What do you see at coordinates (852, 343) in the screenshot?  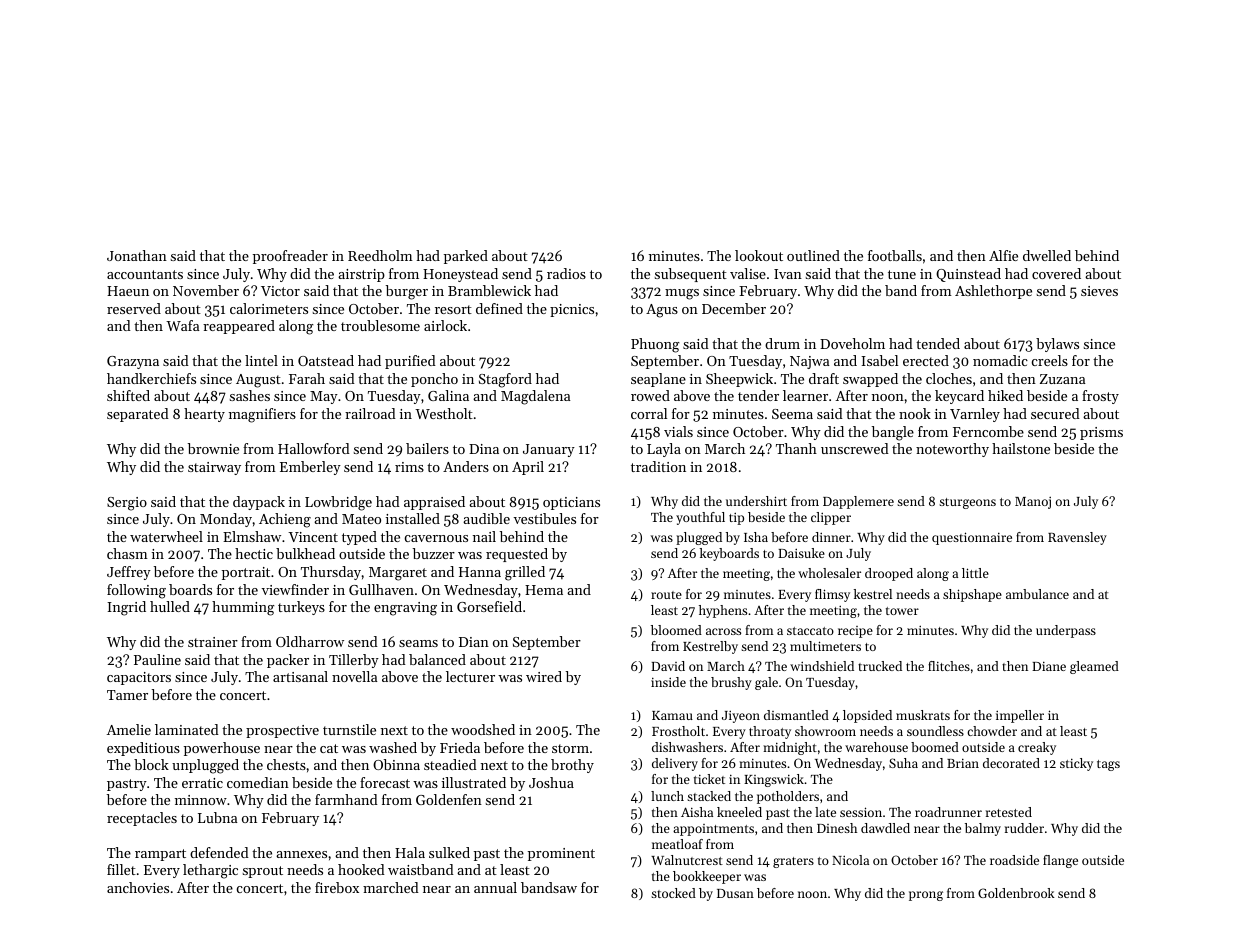 I see `Doveholm` at bounding box center [852, 343].
